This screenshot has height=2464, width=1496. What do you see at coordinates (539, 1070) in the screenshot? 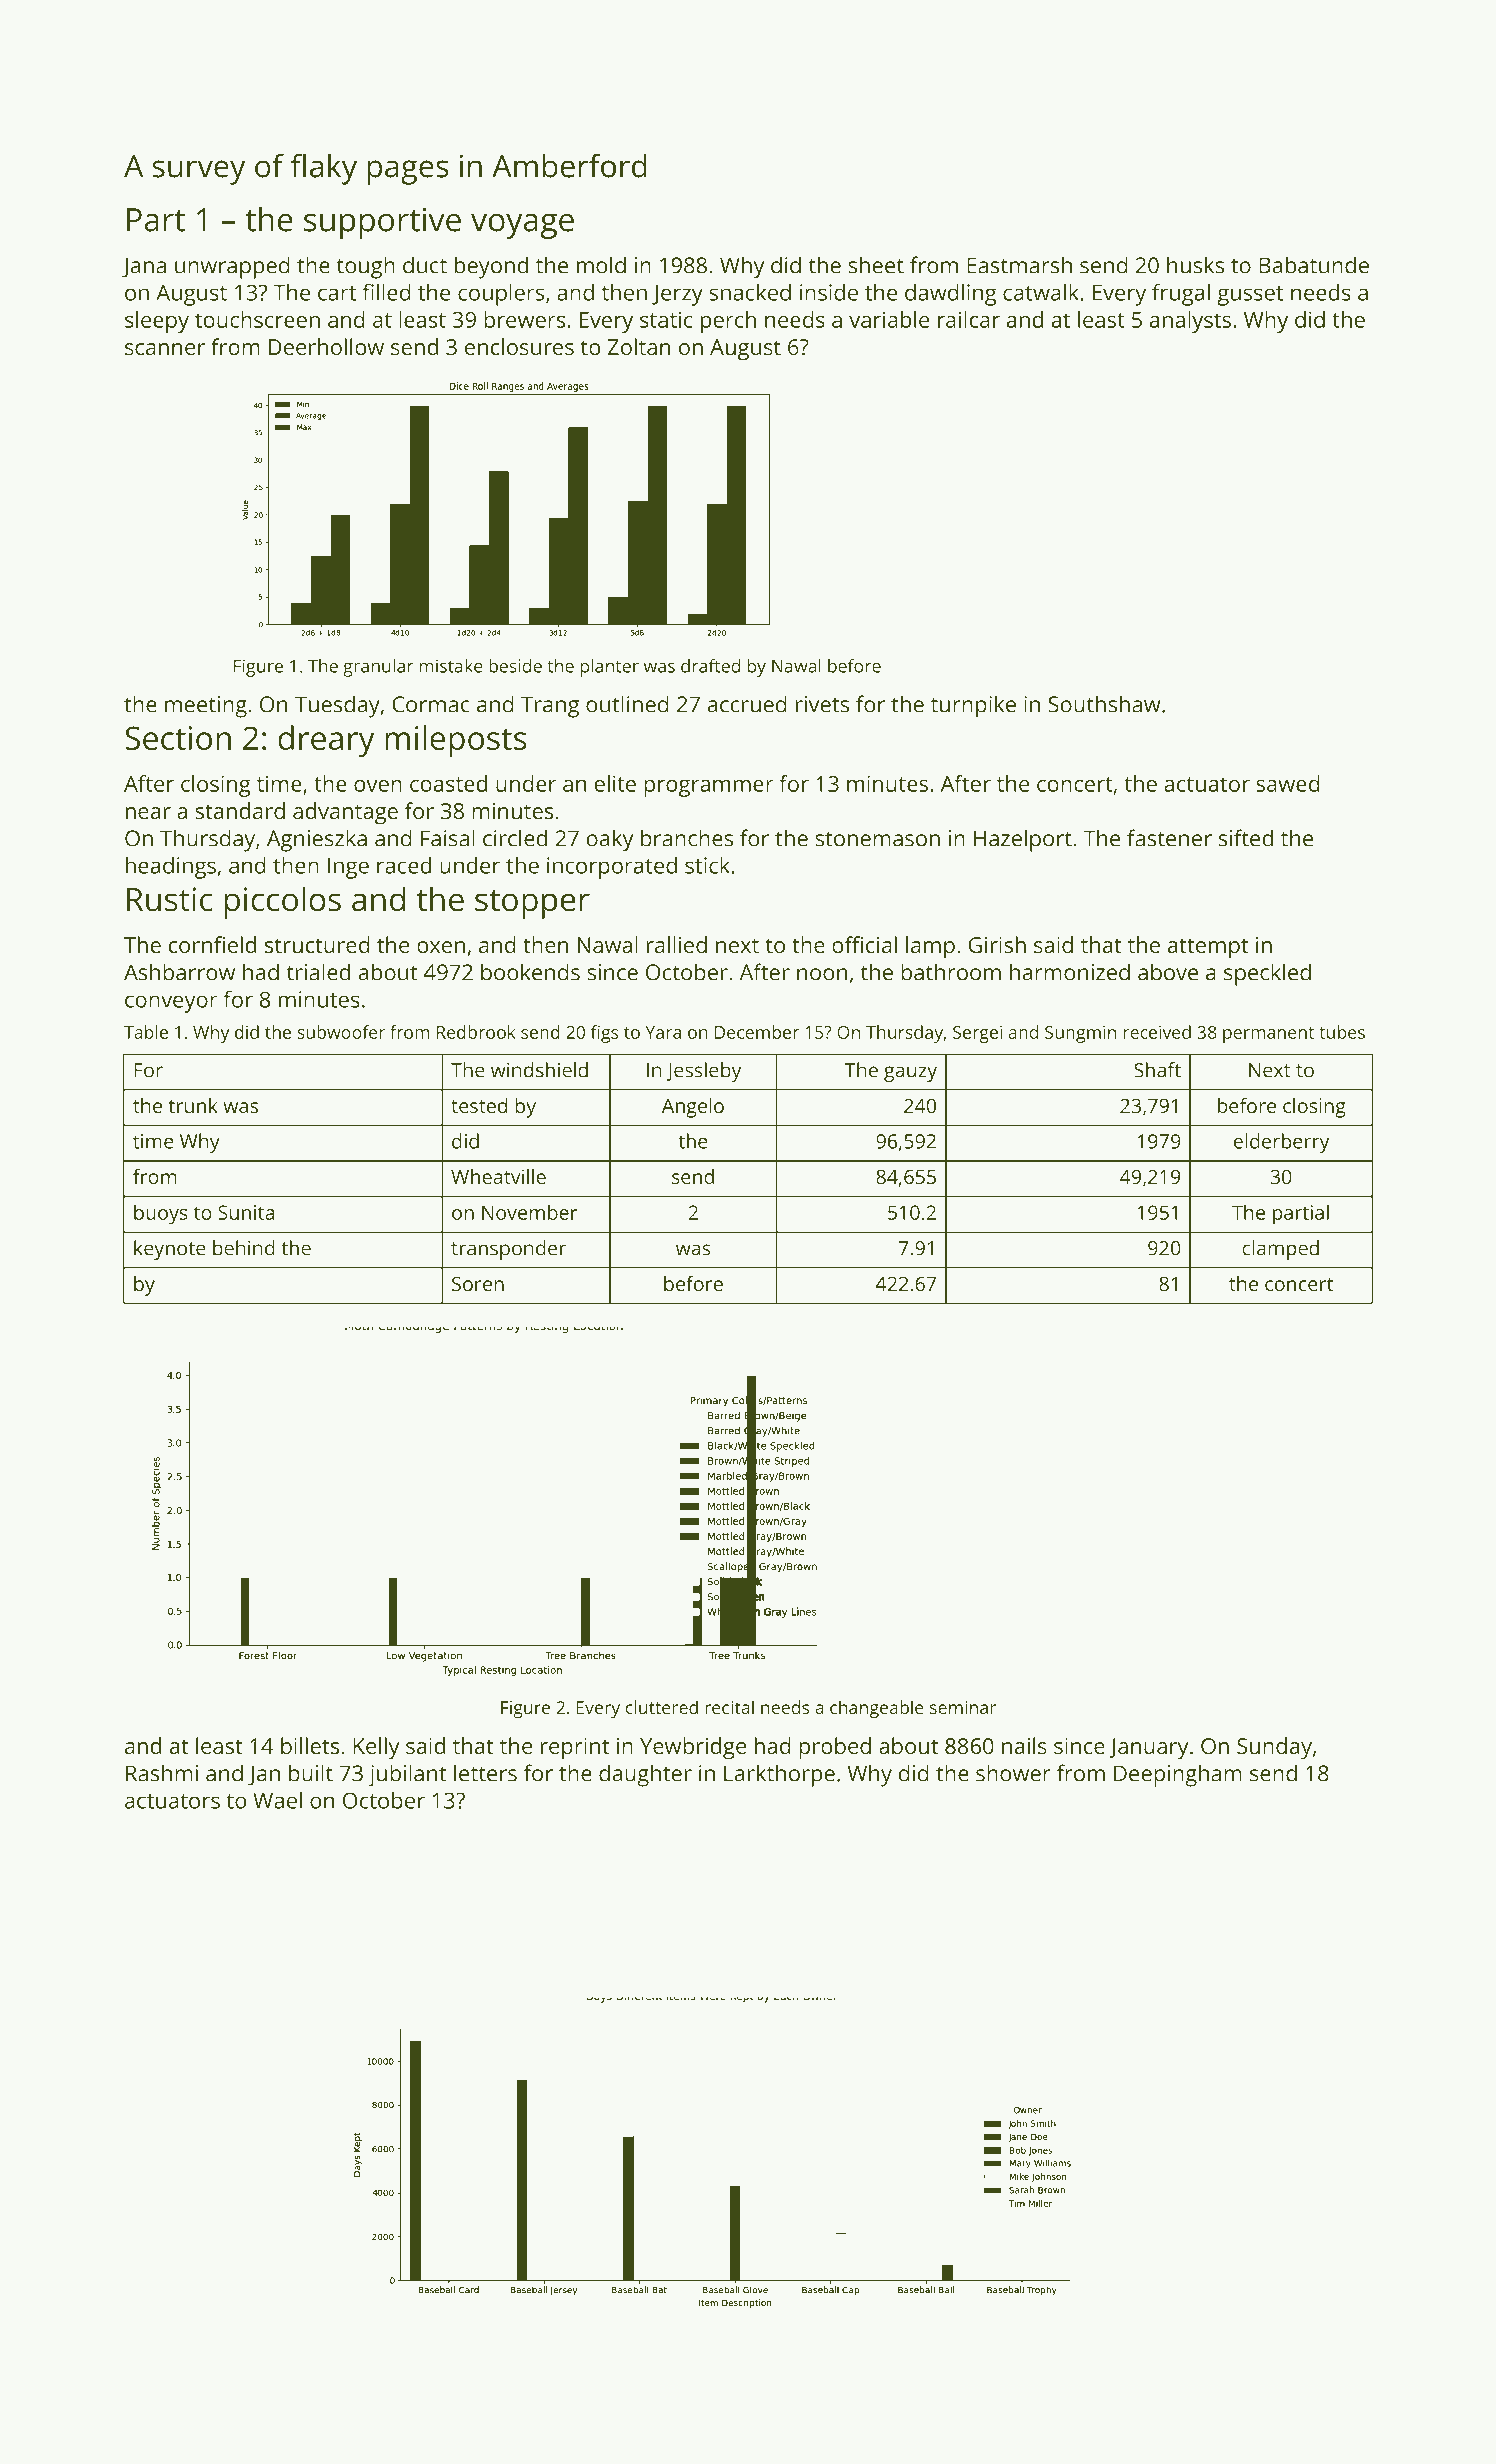
I see `windshield` at bounding box center [539, 1070].
